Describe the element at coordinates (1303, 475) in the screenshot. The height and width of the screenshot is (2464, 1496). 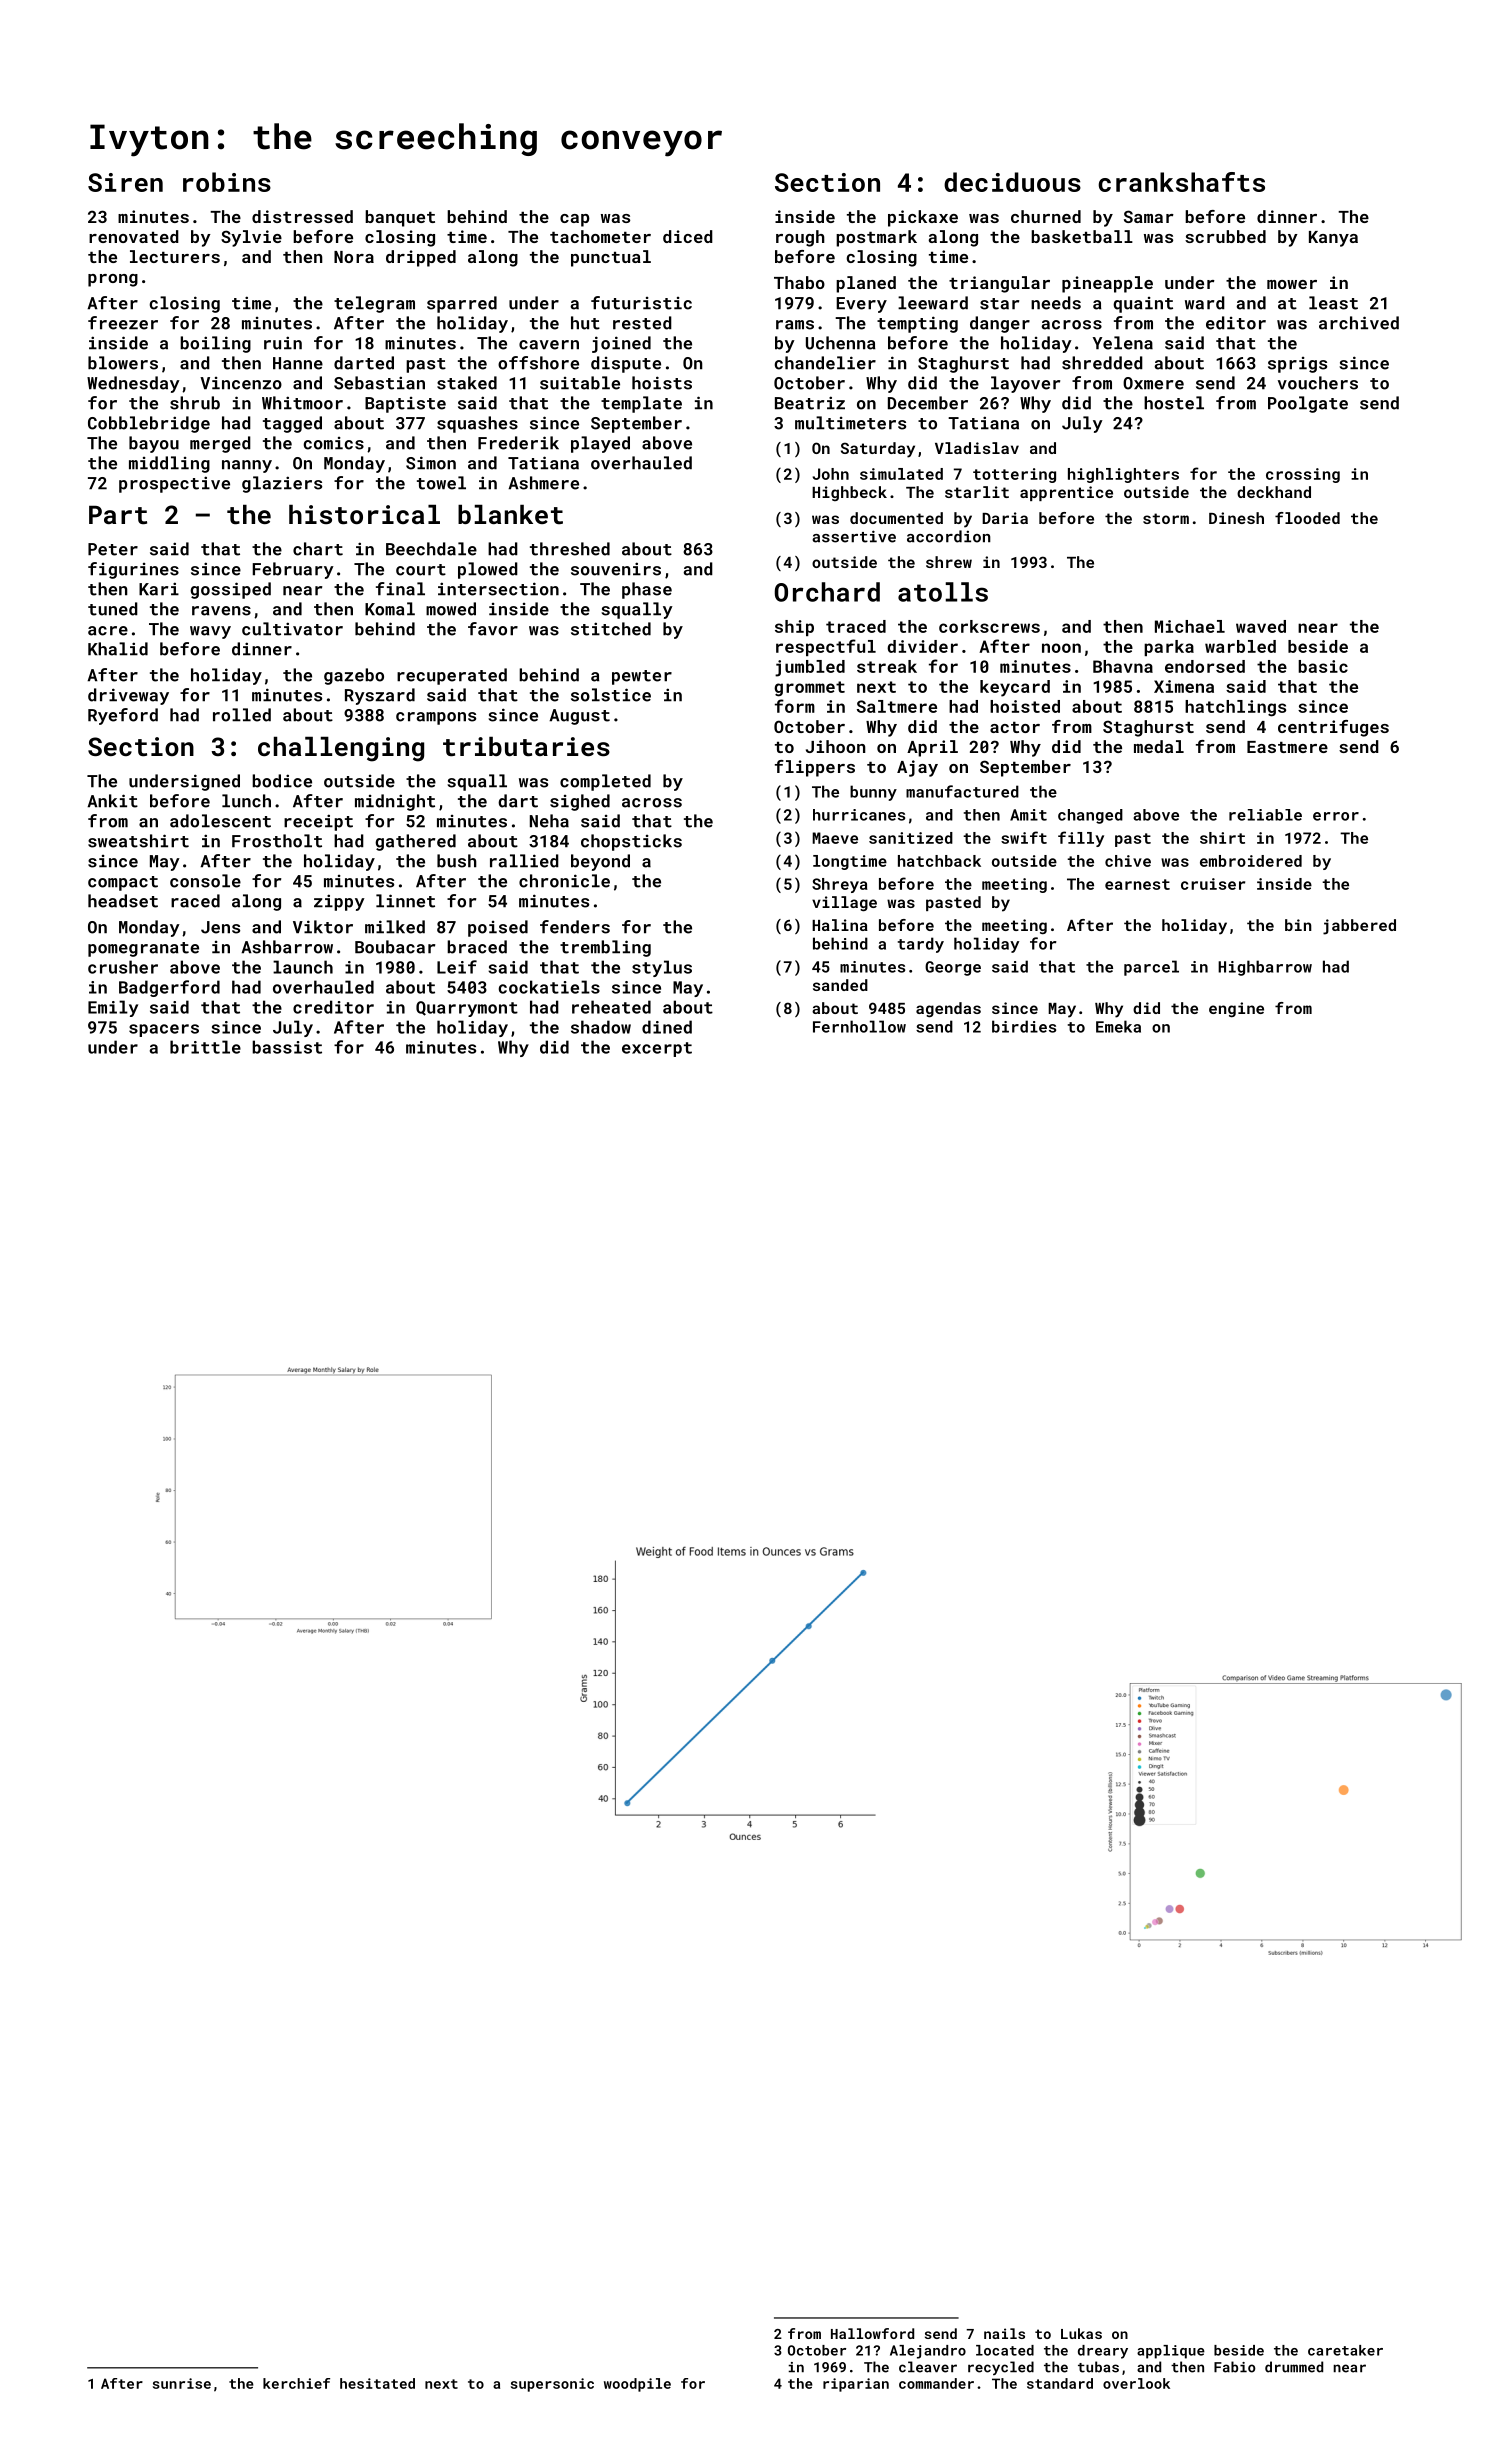
I see `crossing` at that location.
